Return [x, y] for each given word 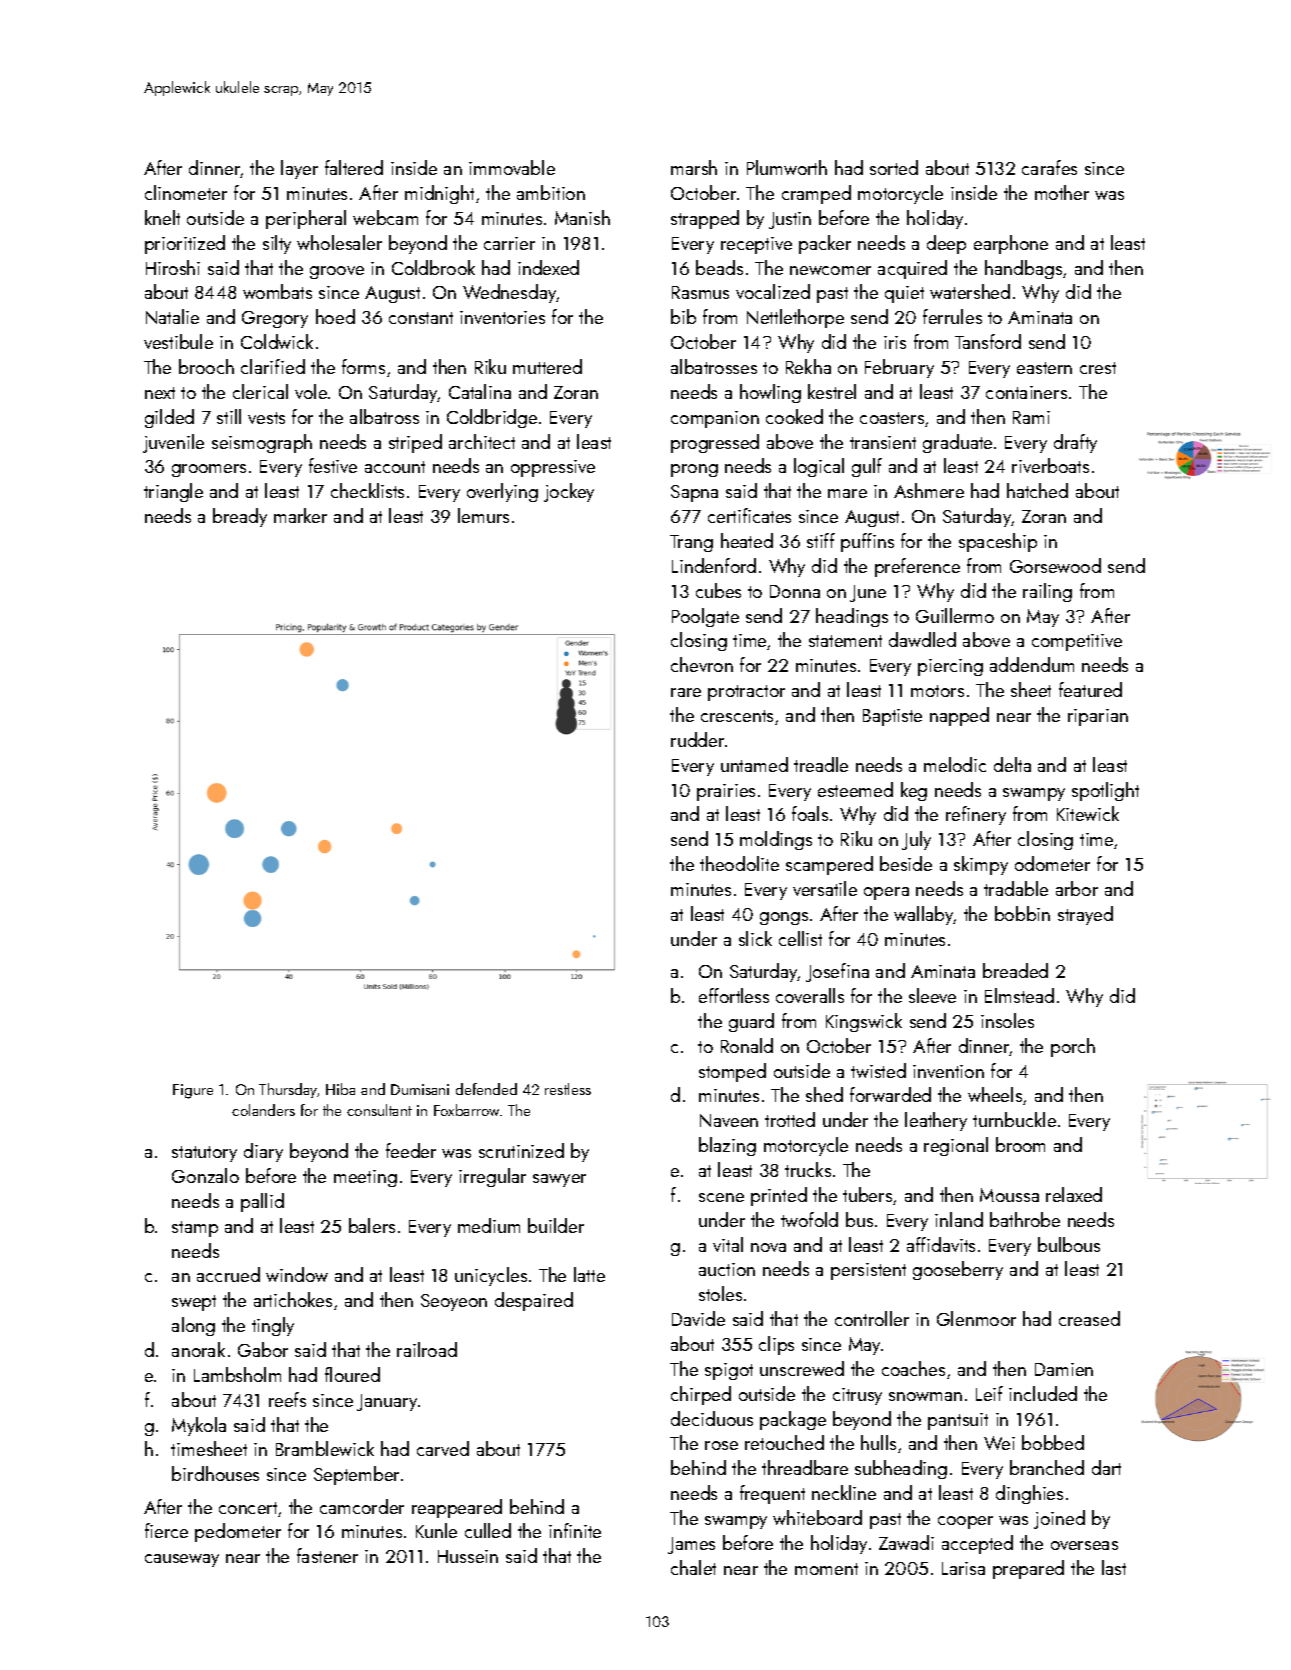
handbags [1023, 269]
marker [300, 515]
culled [488, 1530]
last [1114, 1567]
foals [810, 813]
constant [421, 318]
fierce [166, 1530]
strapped [705, 219]
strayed [1085, 915]
